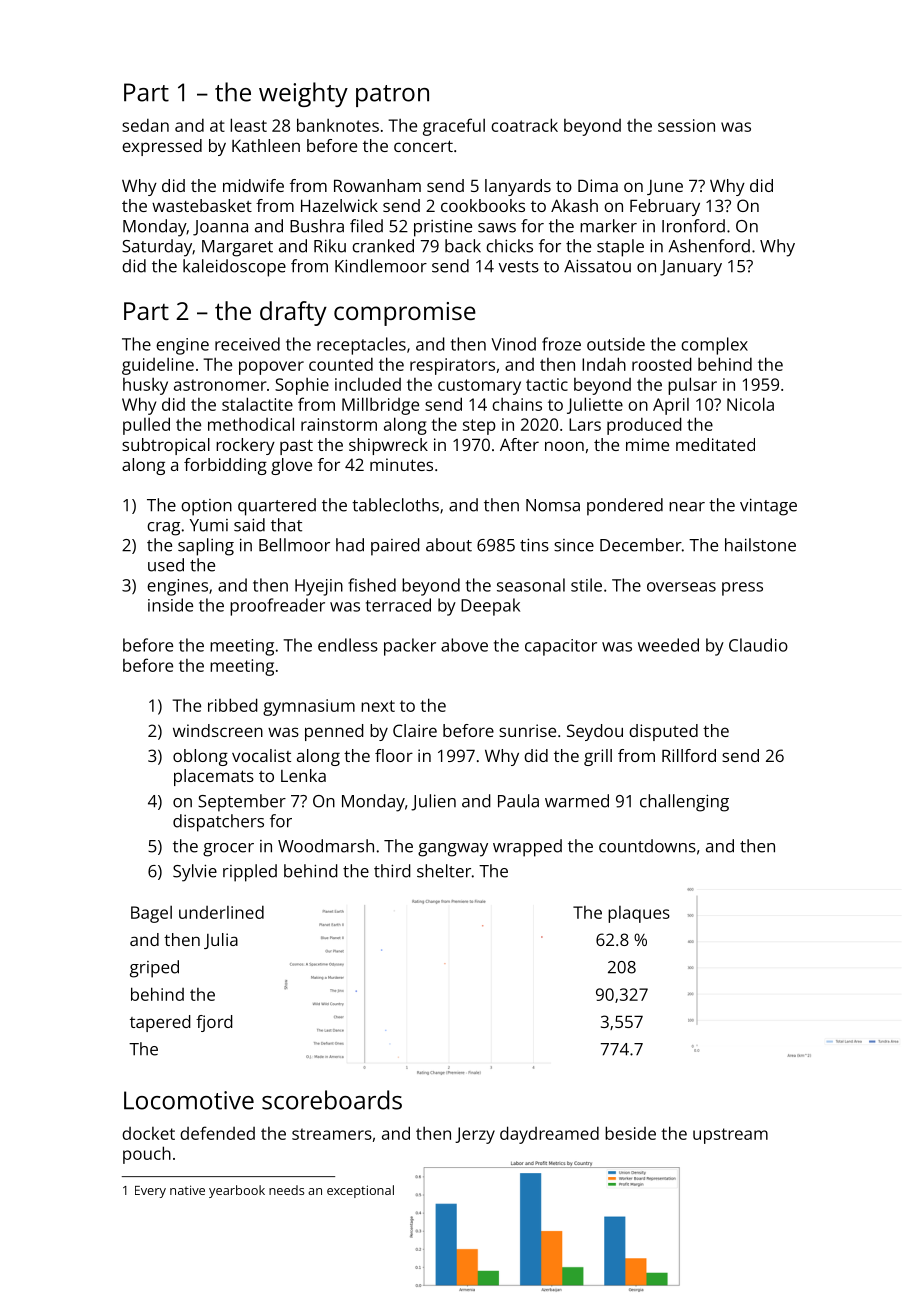 The width and height of the page is (924, 1314). Describe the element at coordinates (200, 757) in the page. I see `oblong` at that location.
